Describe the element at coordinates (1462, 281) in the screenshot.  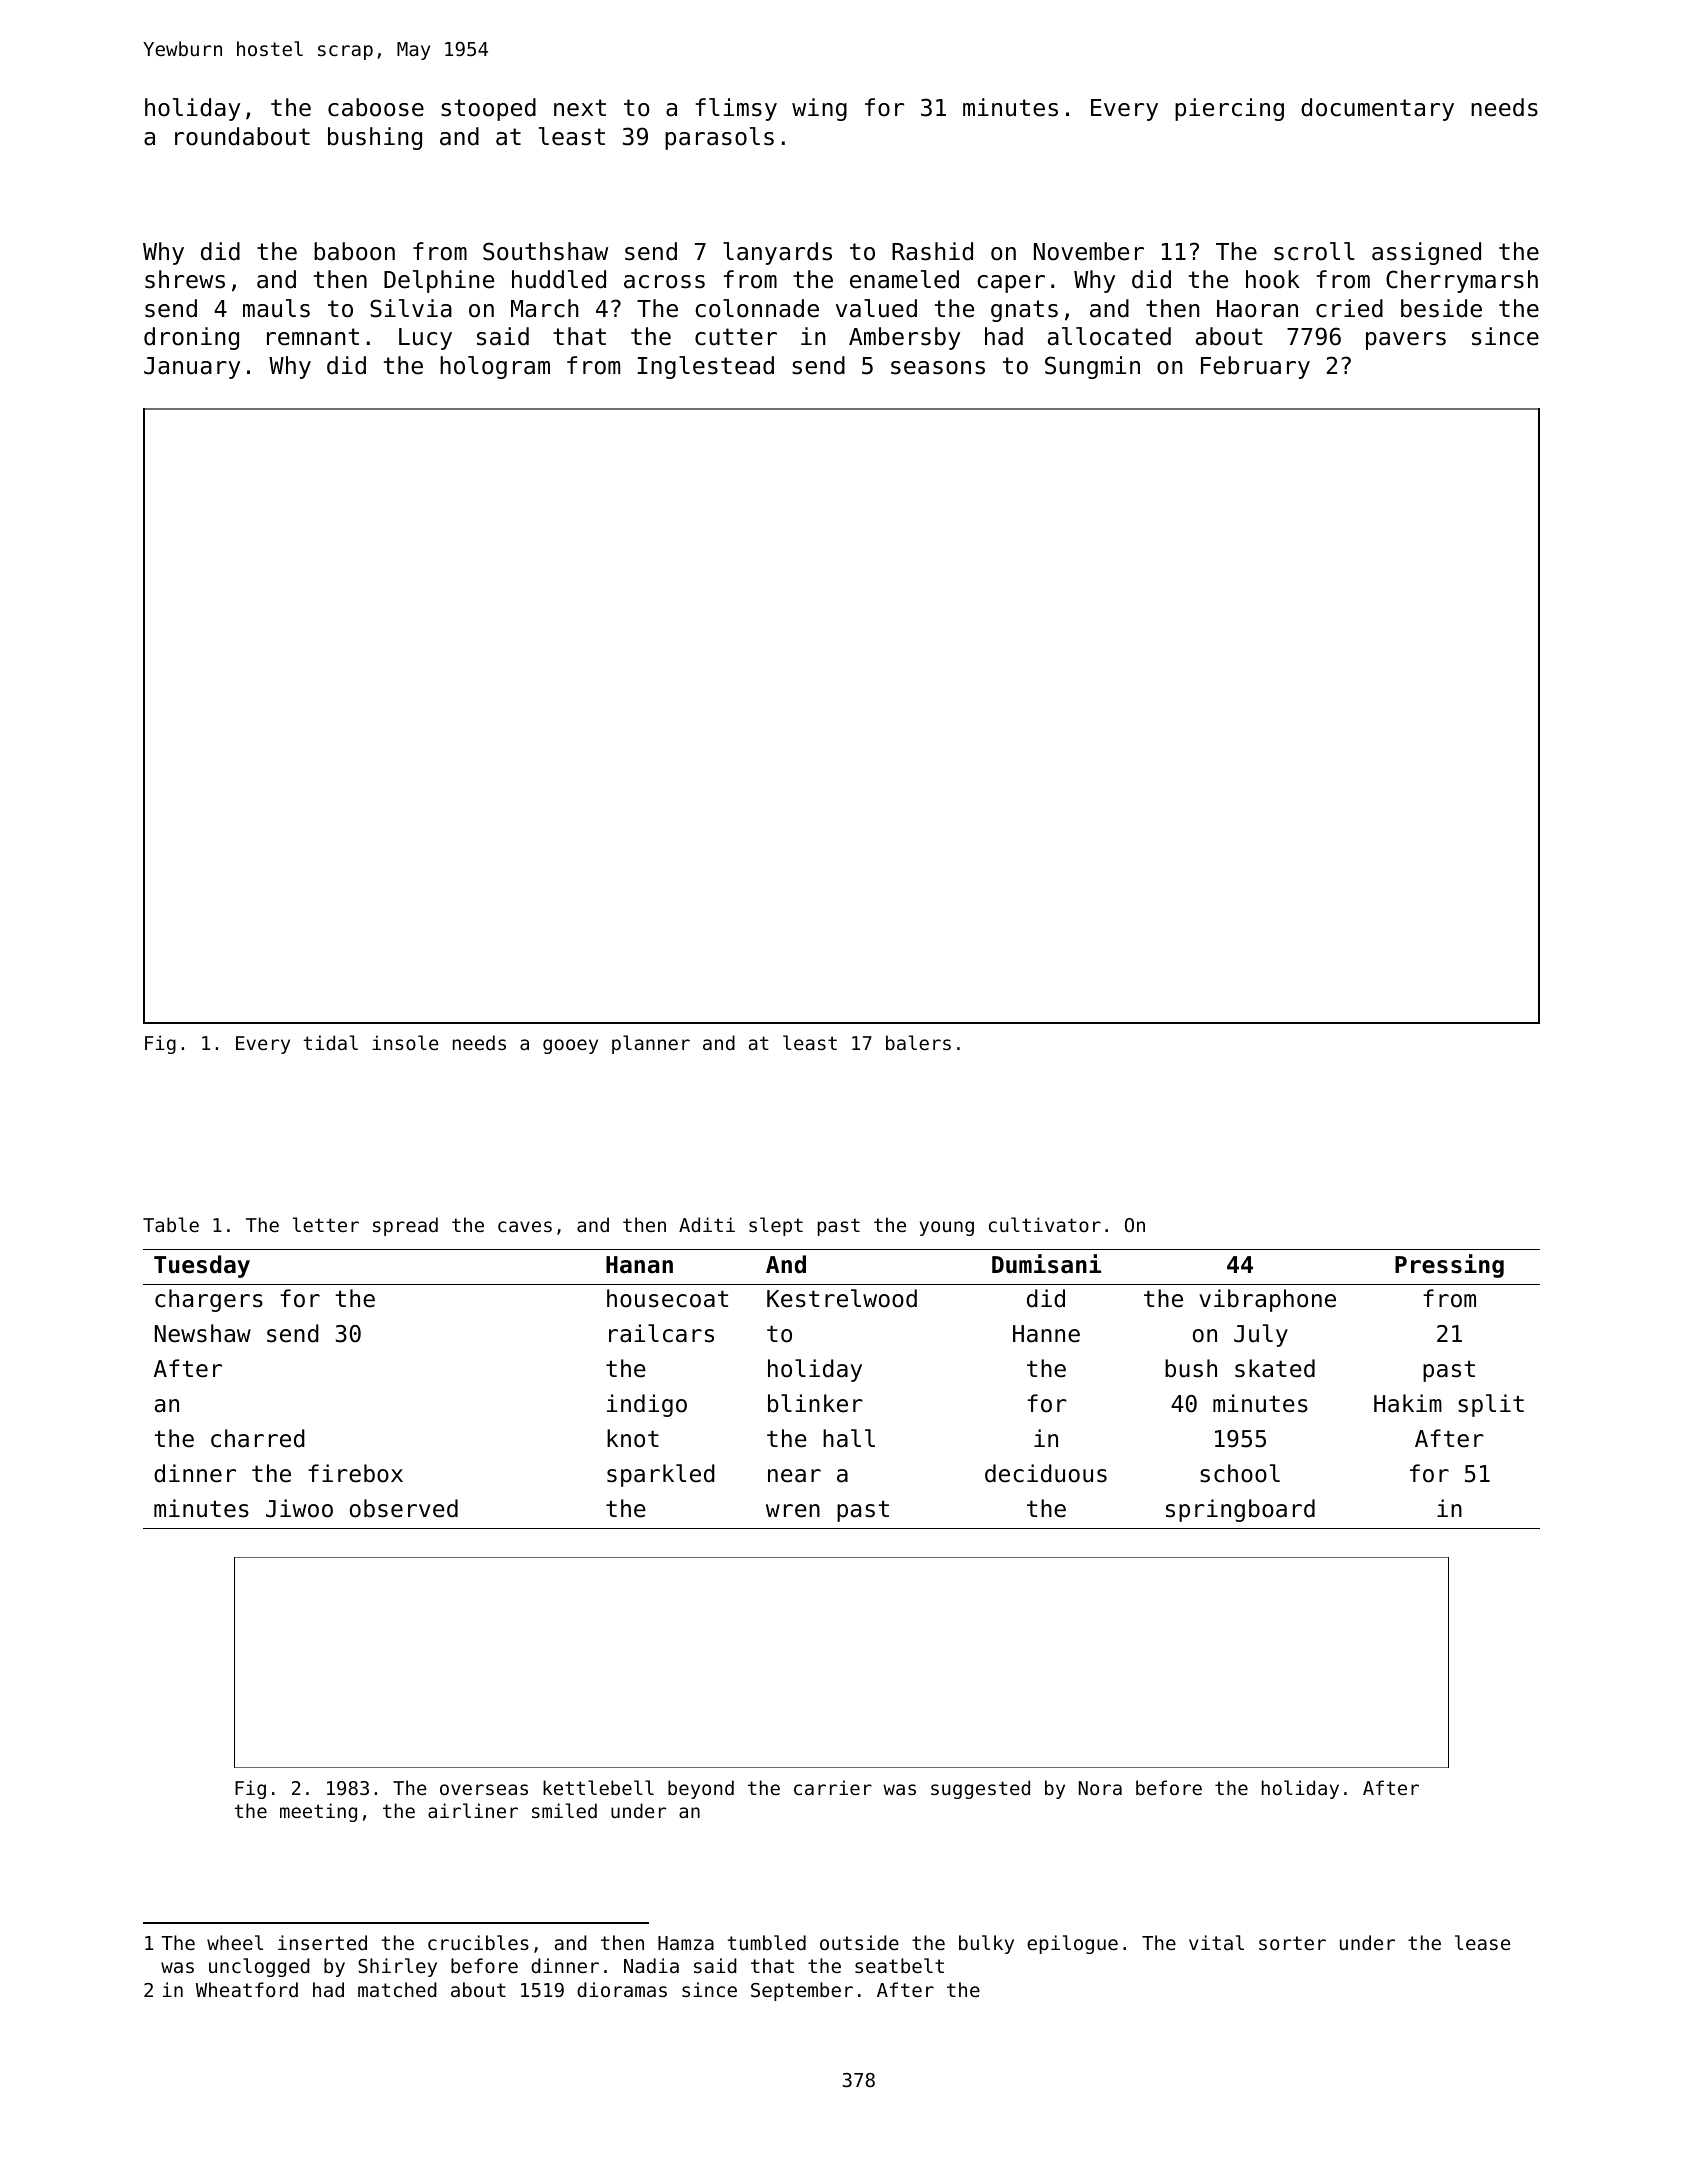
I see `Cherrymarsh` at that location.
